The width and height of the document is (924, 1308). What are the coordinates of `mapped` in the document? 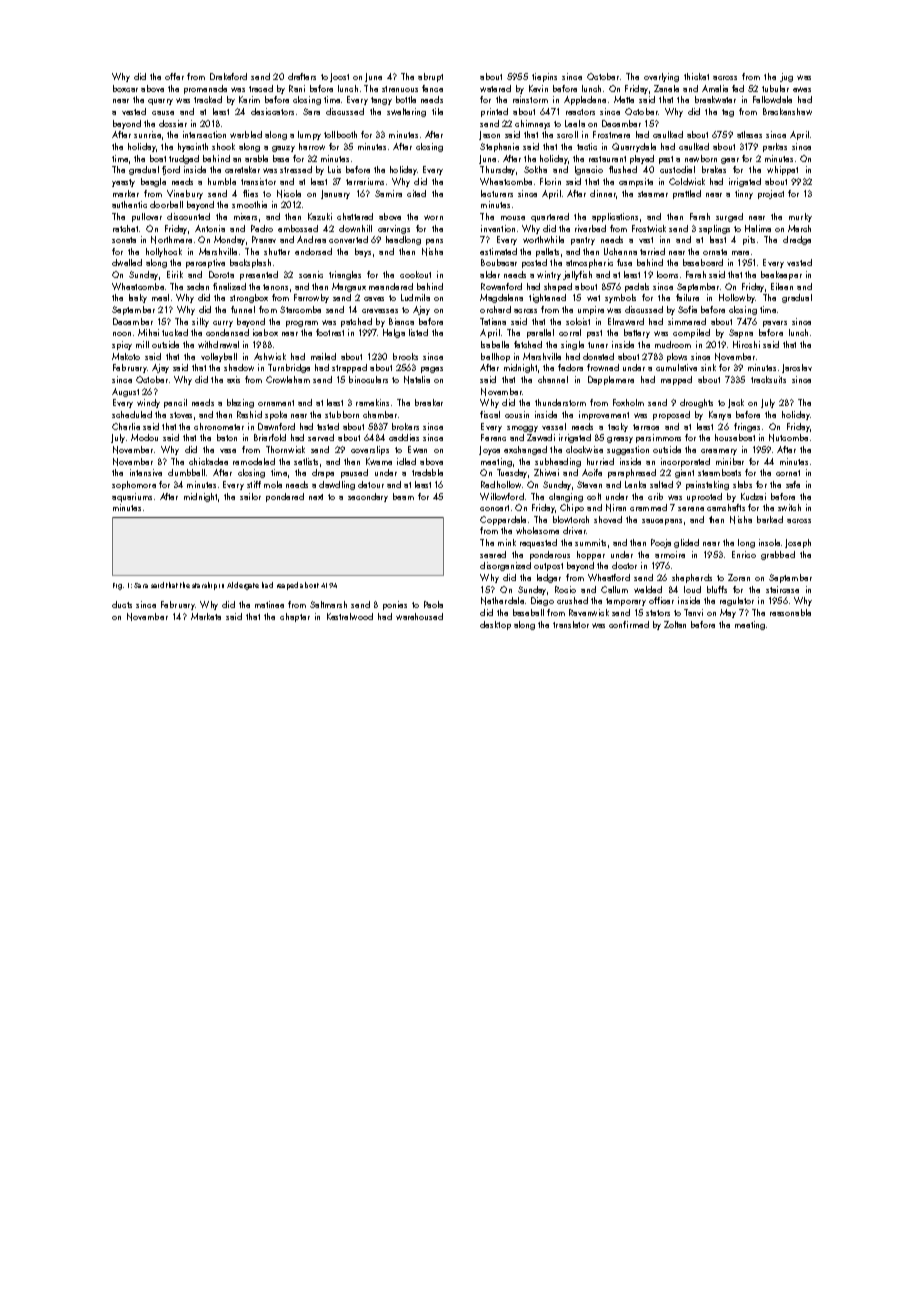 It's located at (676, 380).
